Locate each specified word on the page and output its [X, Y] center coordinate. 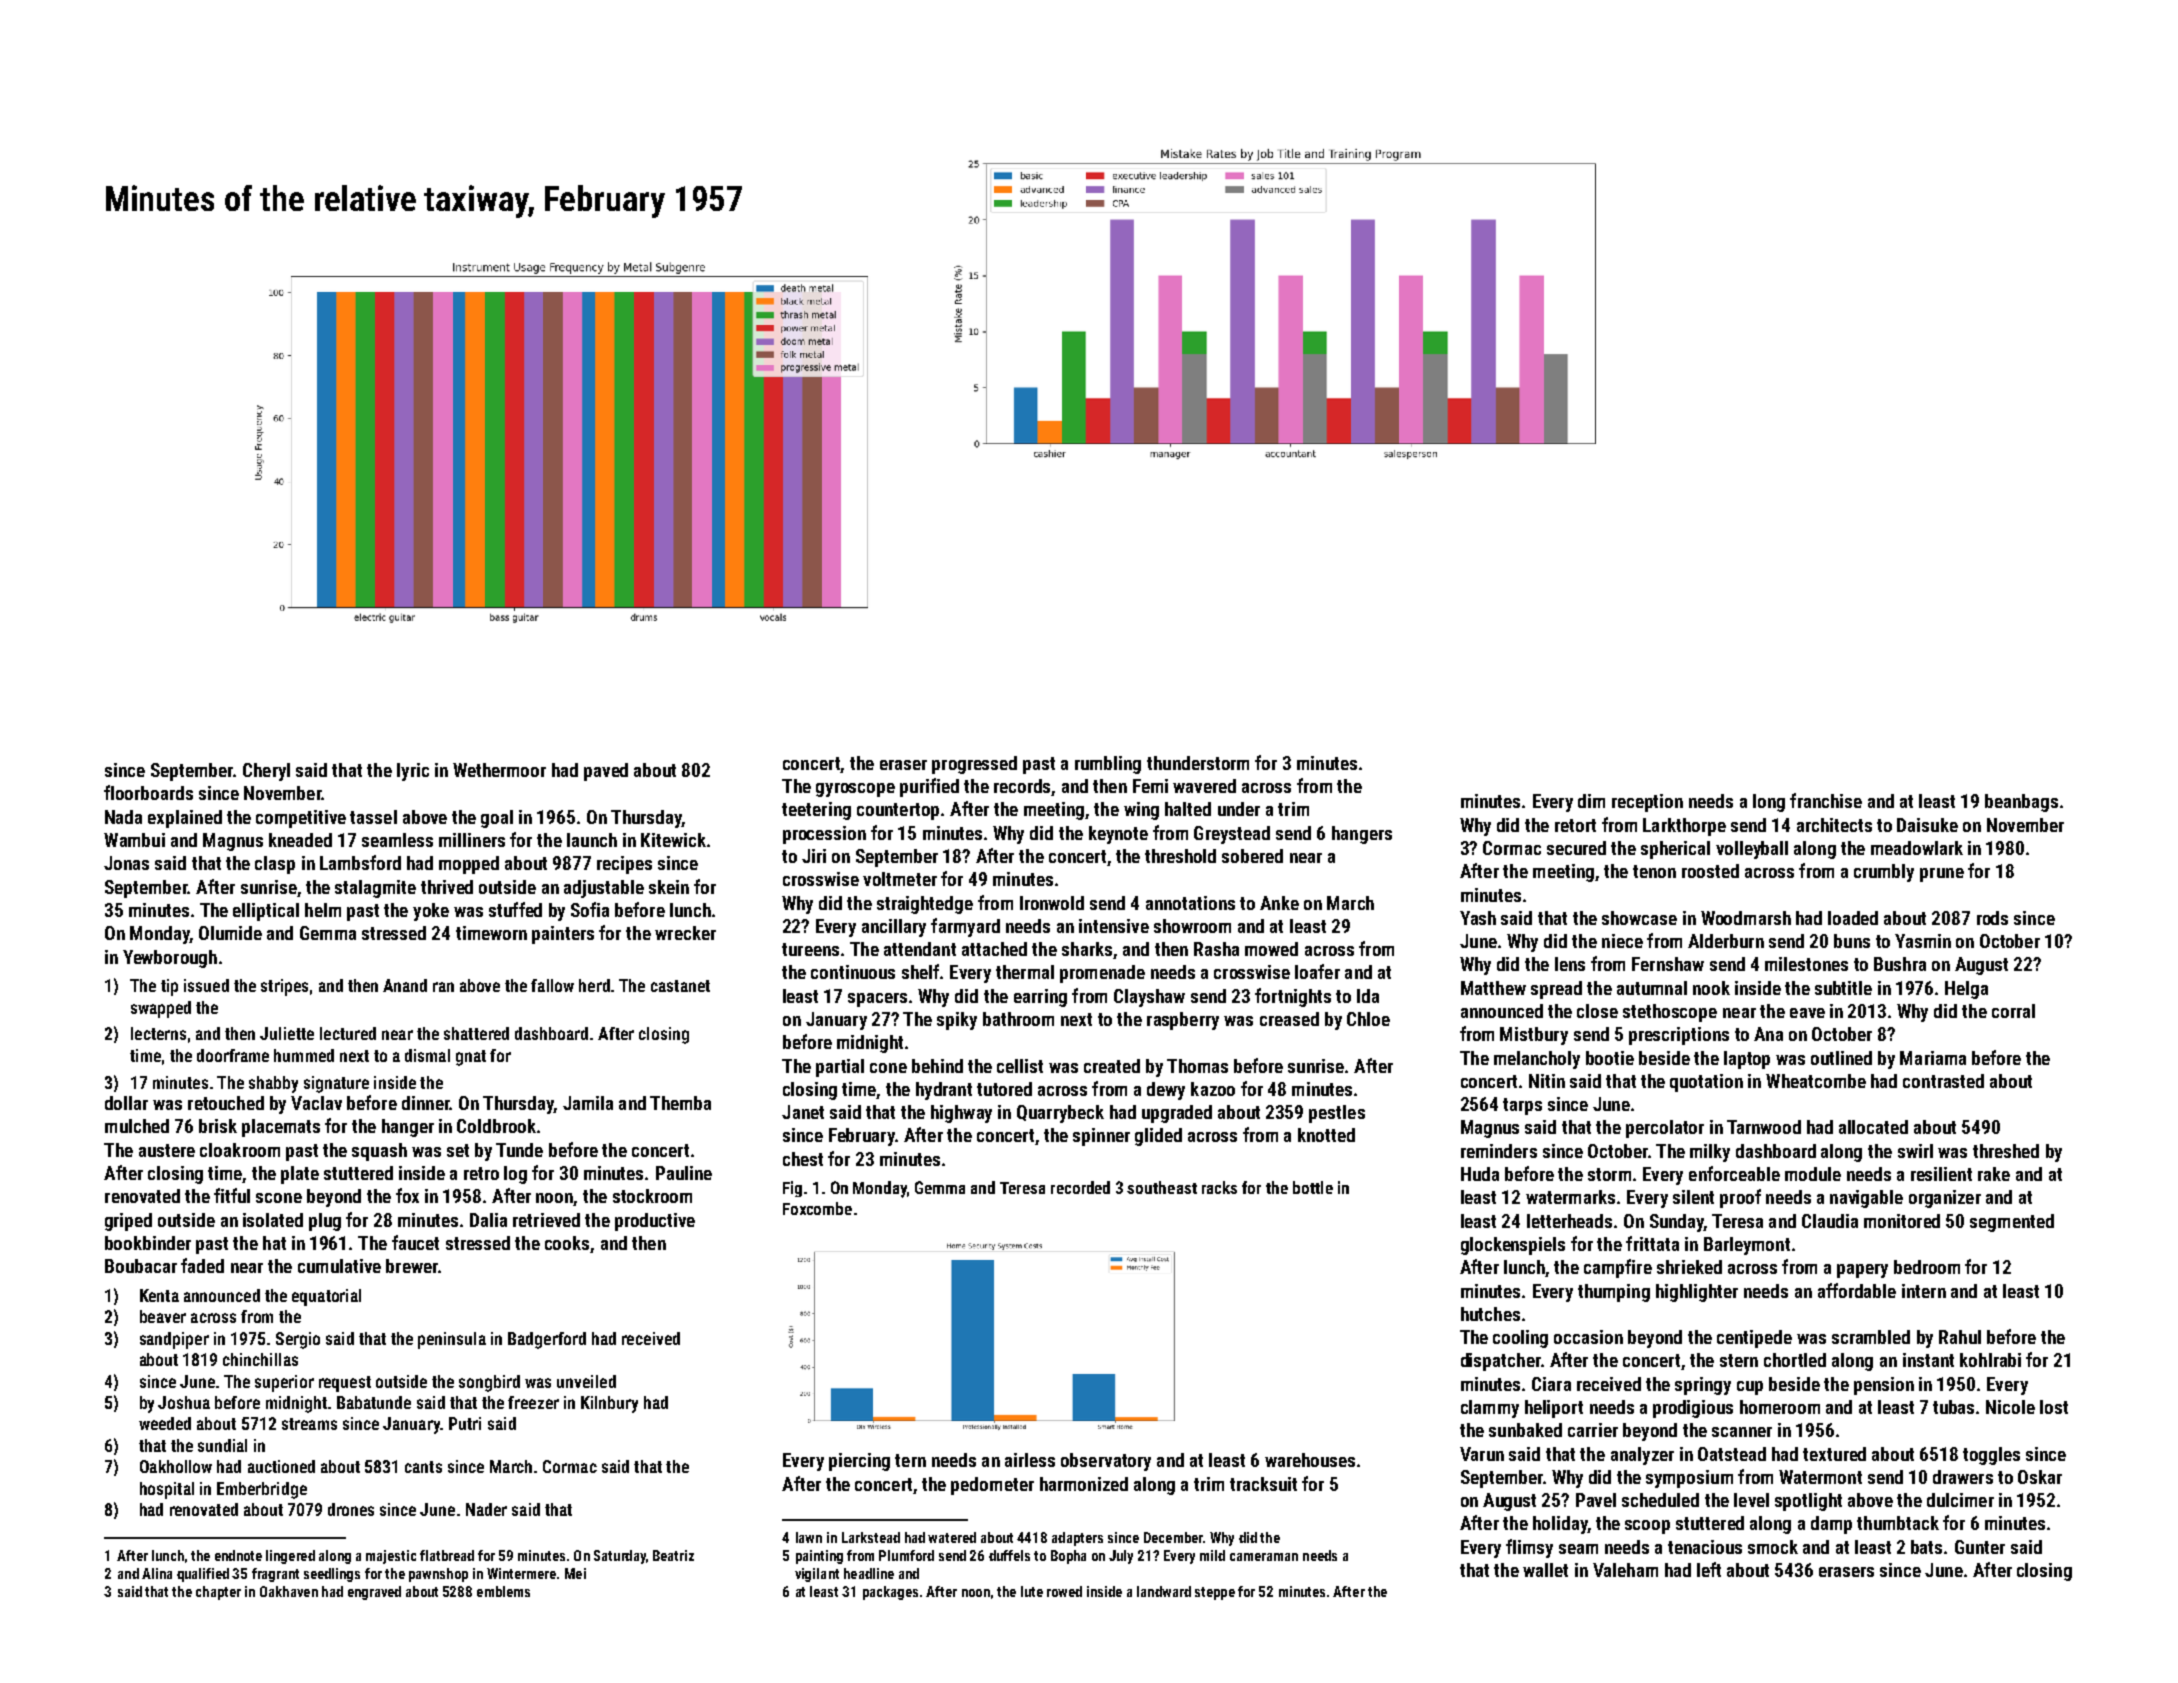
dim [1591, 801]
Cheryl [266, 772]
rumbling [1108, 765]
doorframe [233, 1055]
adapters [1077, 1539]
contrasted [1943, 1081]
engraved [374, 1593]
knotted [1326, 1135]
